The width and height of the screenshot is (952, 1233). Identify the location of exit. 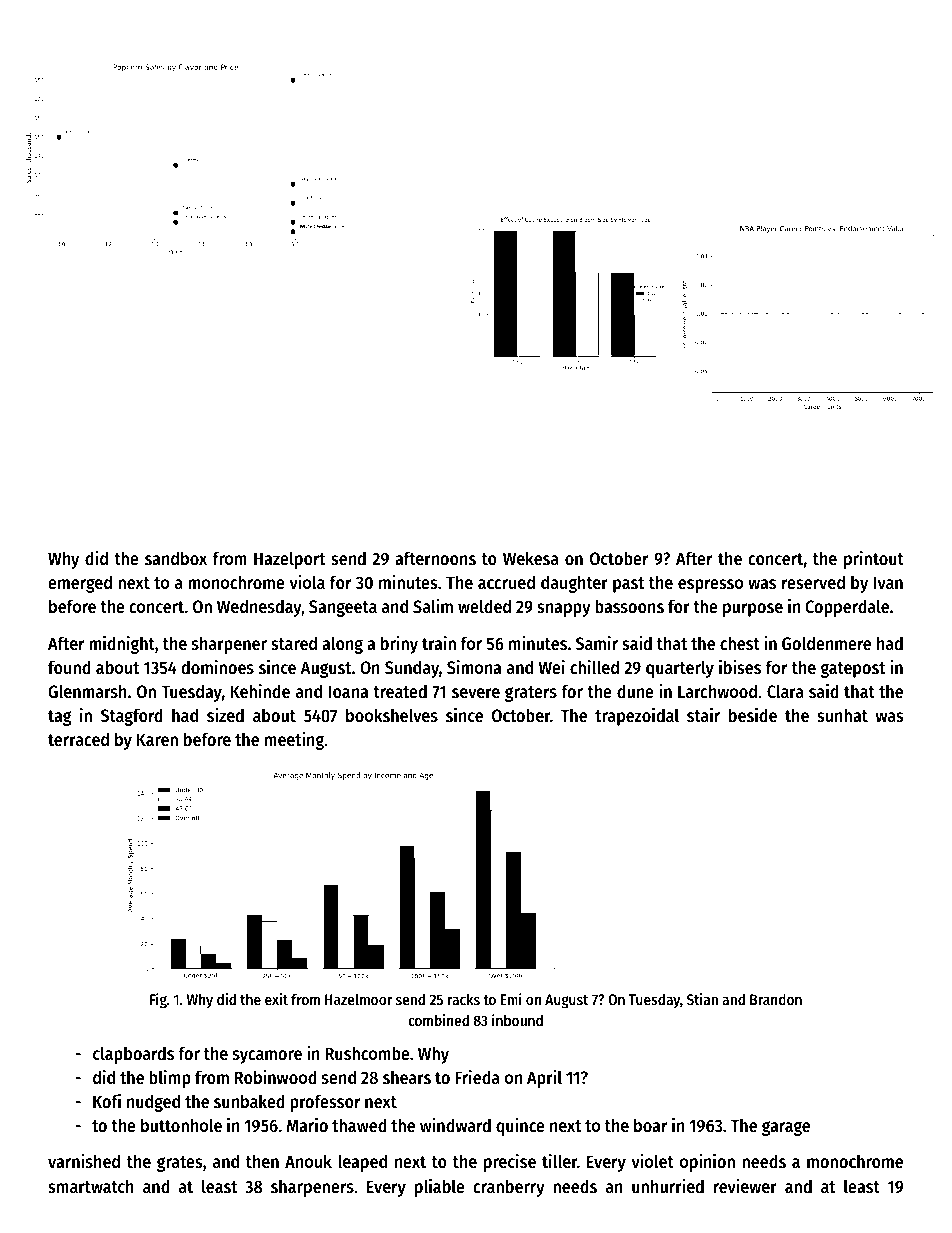
(276, 999).
